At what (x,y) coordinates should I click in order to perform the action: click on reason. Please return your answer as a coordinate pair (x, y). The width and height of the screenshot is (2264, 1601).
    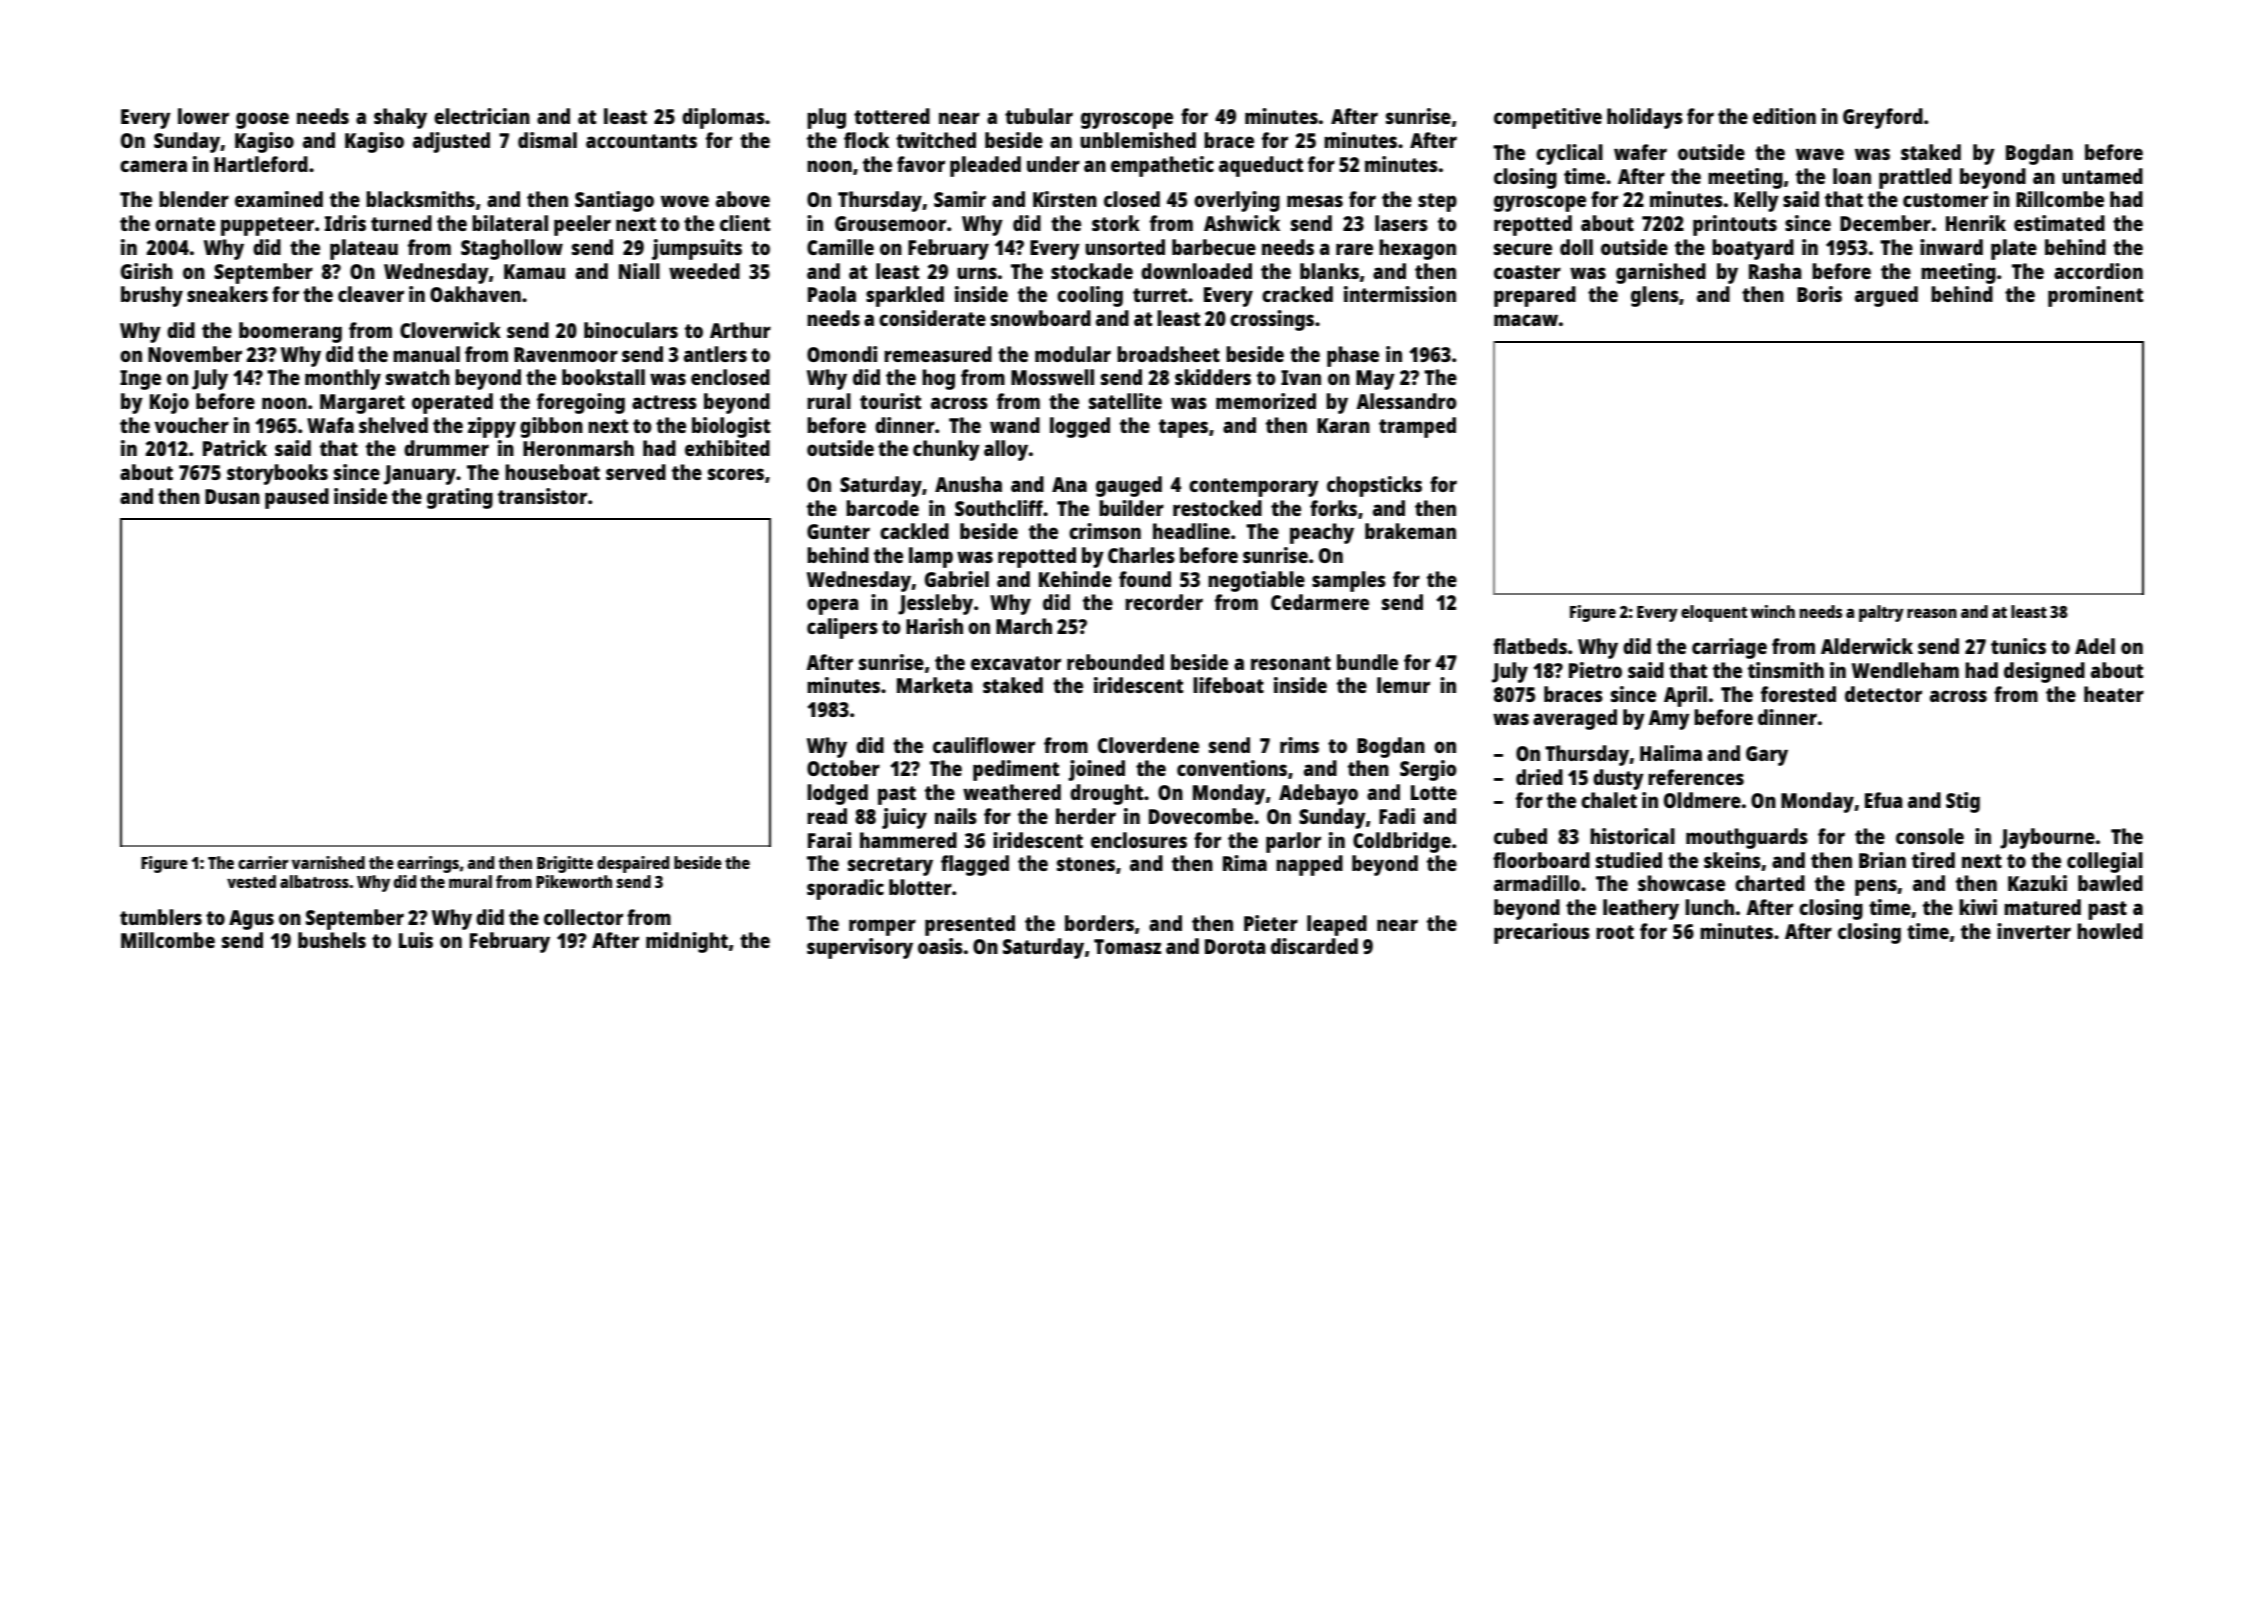
    Looking at the image, I should click on (1932, 613).
